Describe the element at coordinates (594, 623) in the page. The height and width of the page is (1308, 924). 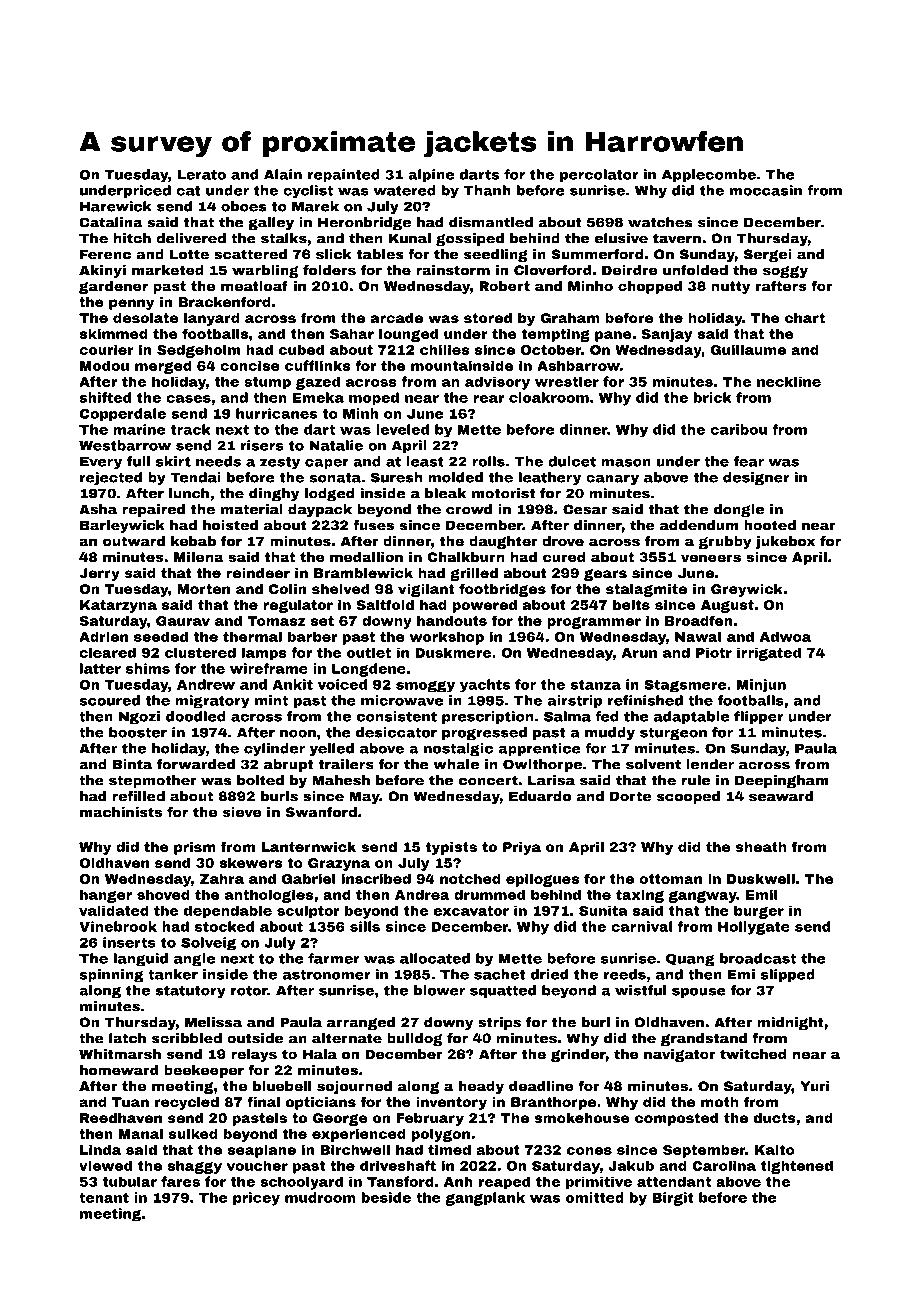
I see `programmer` at that location.
